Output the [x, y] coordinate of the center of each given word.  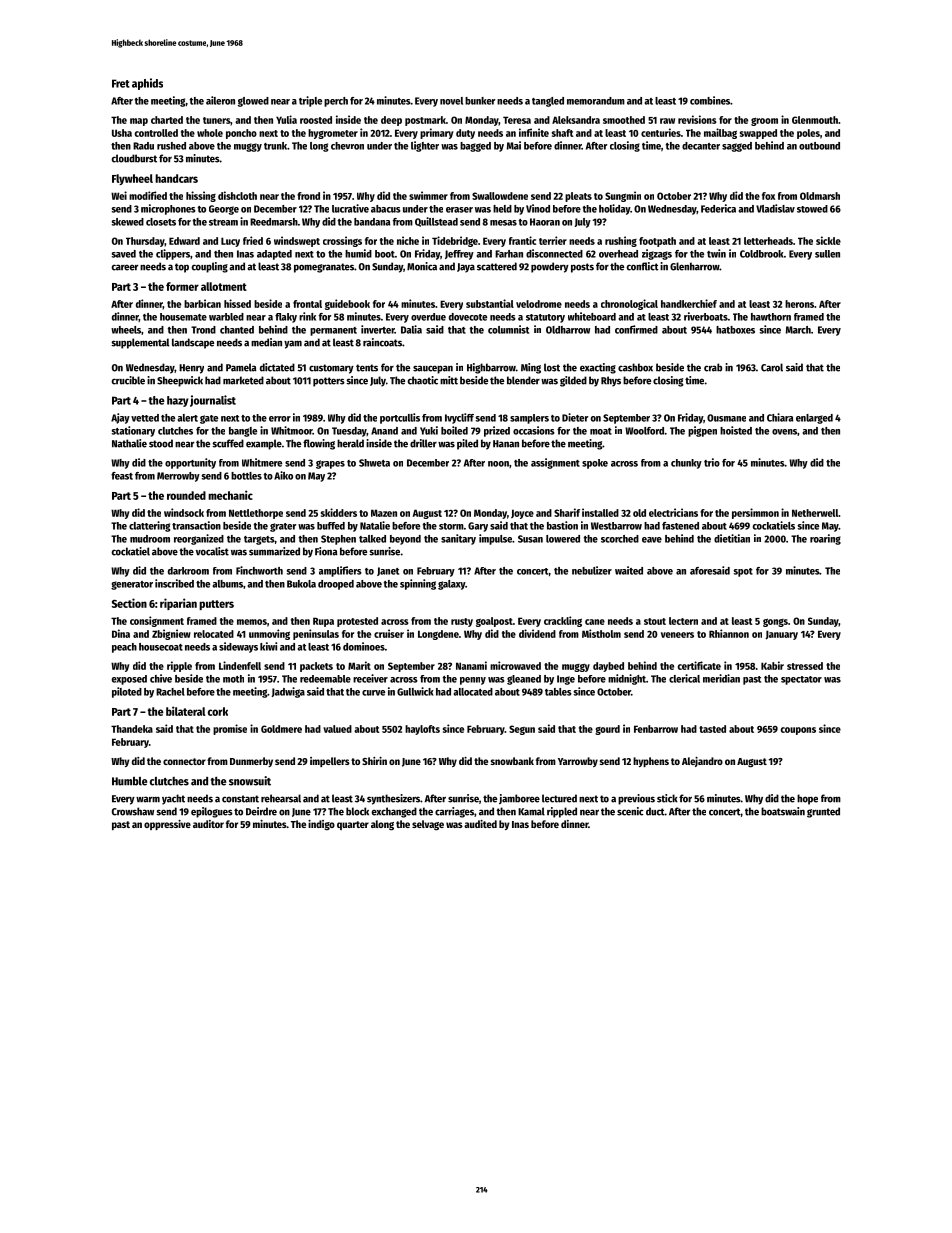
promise [230, 729]
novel [451, 101]
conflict [642, 266]
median [266, 342]
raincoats [382, 342]
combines [710, 100]
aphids [147, 84]
